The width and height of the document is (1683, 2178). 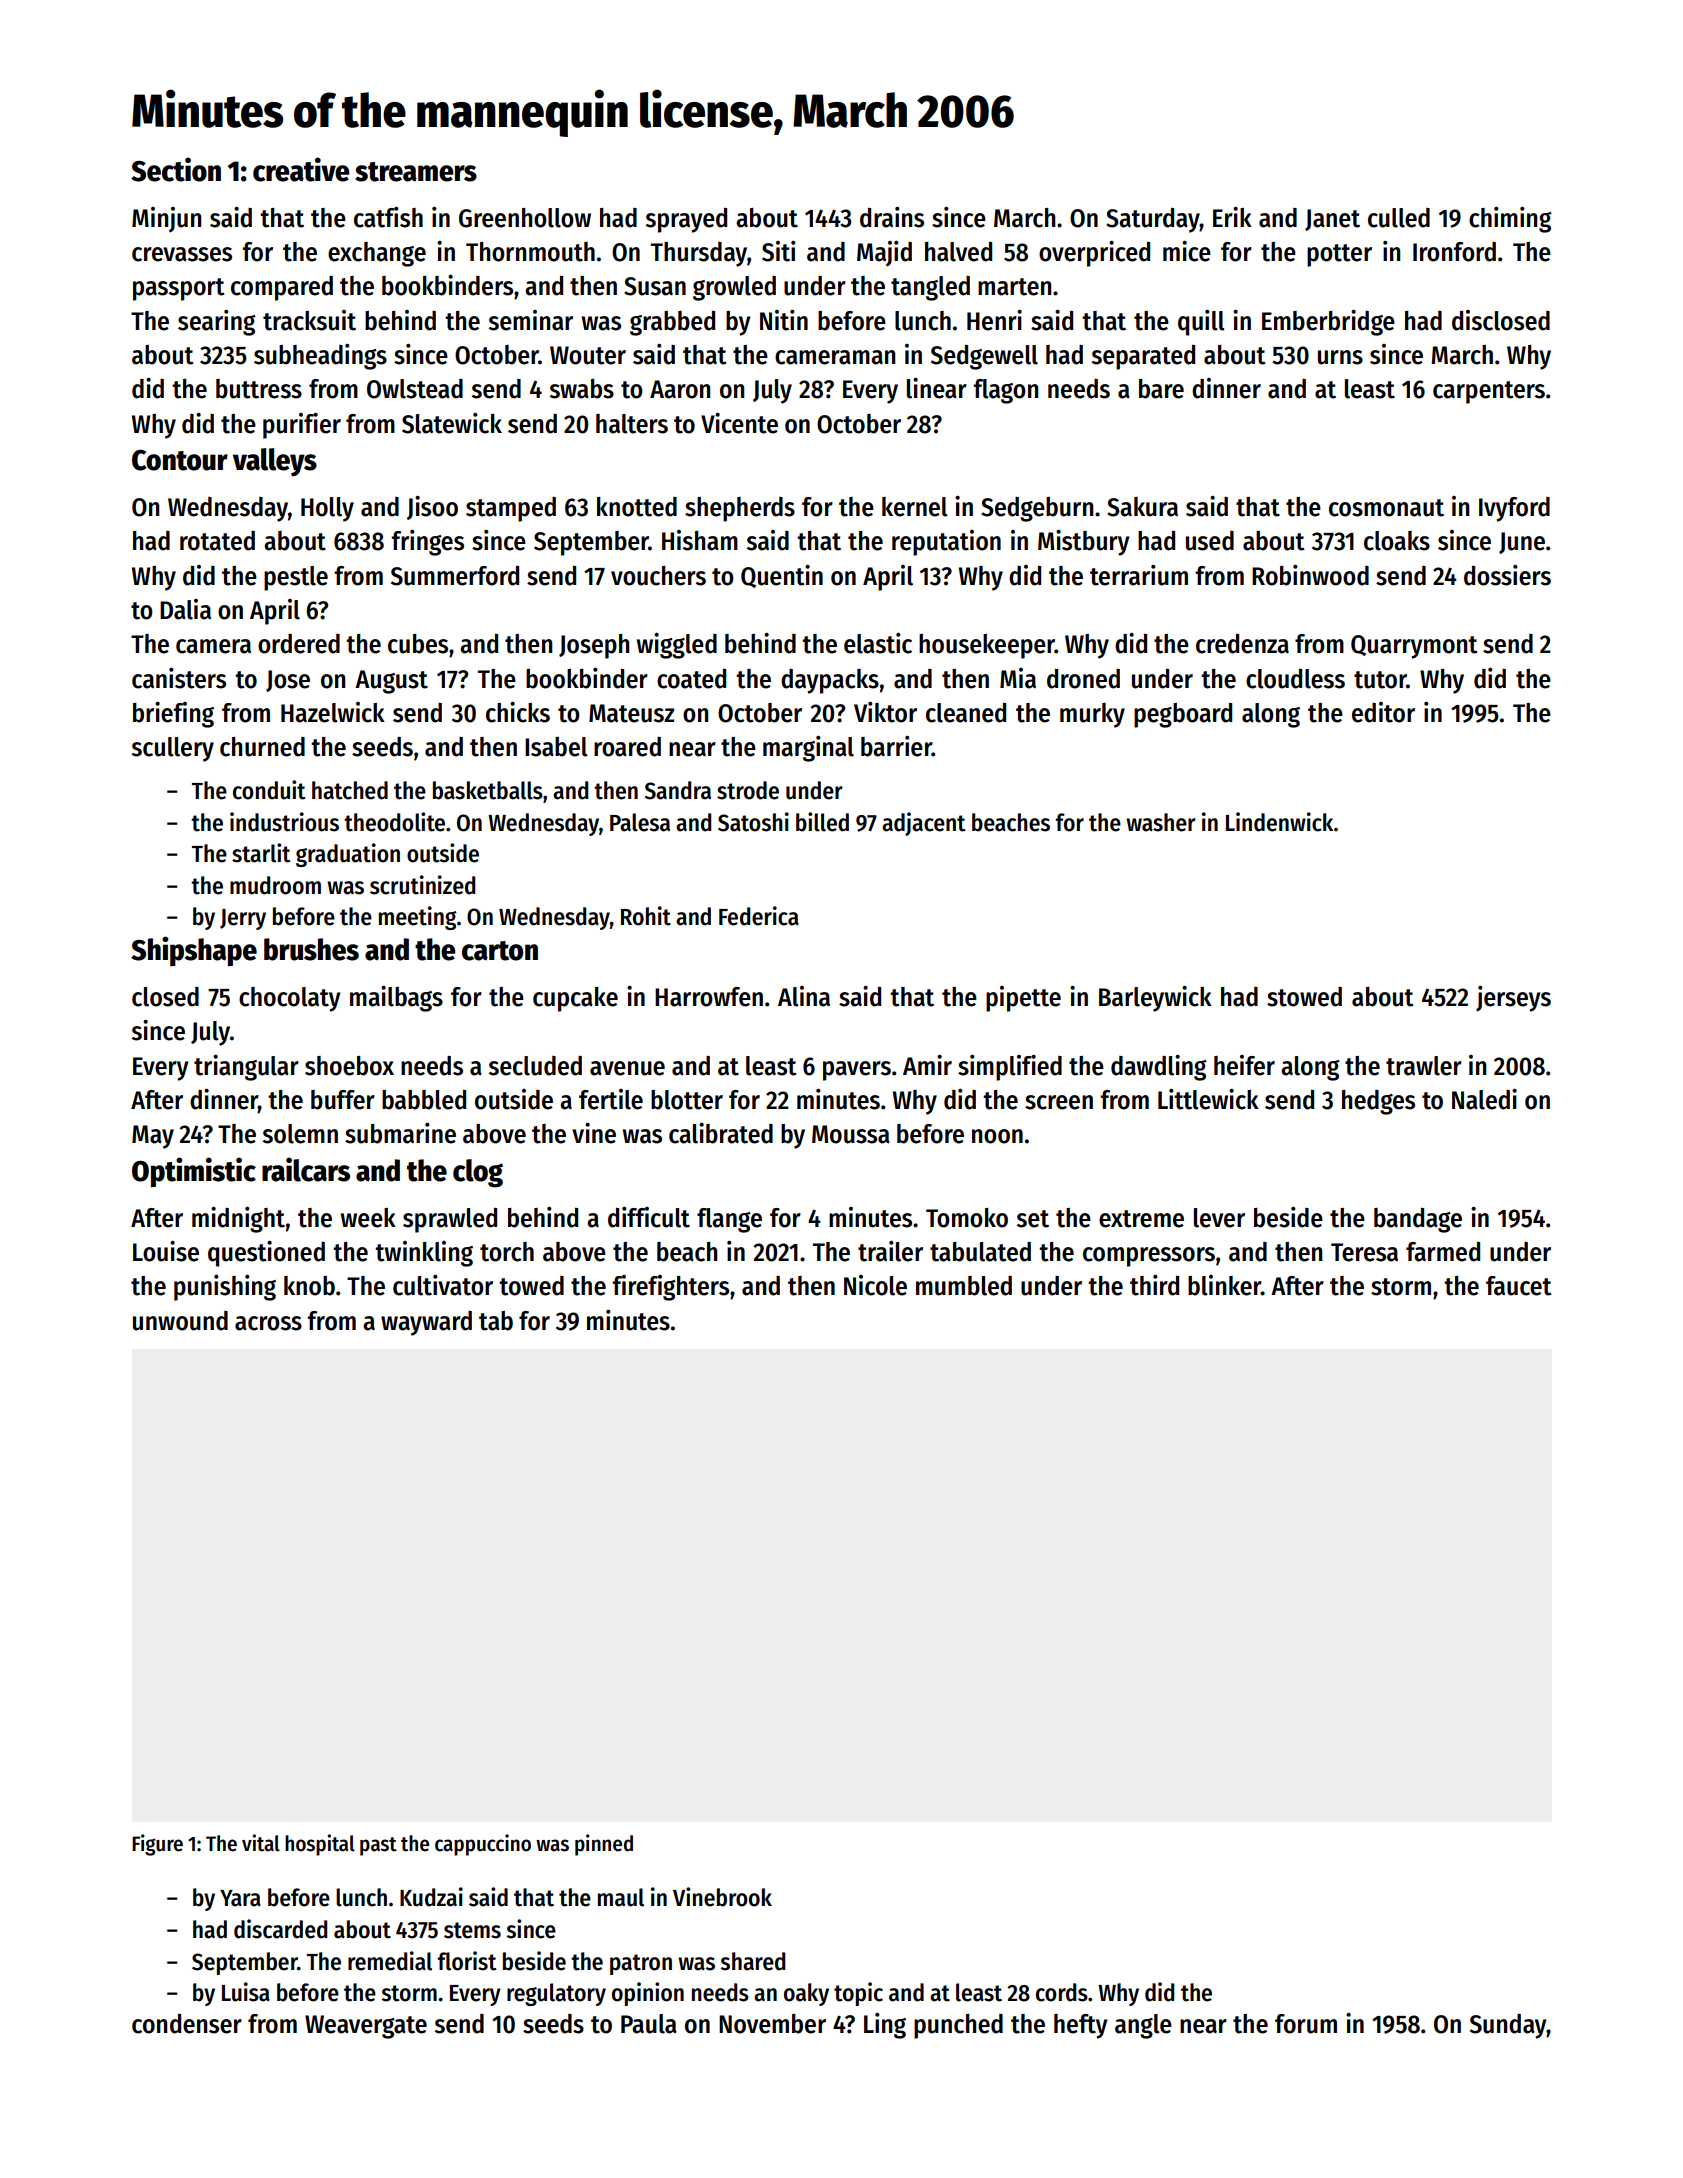 I want to click on creative, so click(x=301, y=169).
